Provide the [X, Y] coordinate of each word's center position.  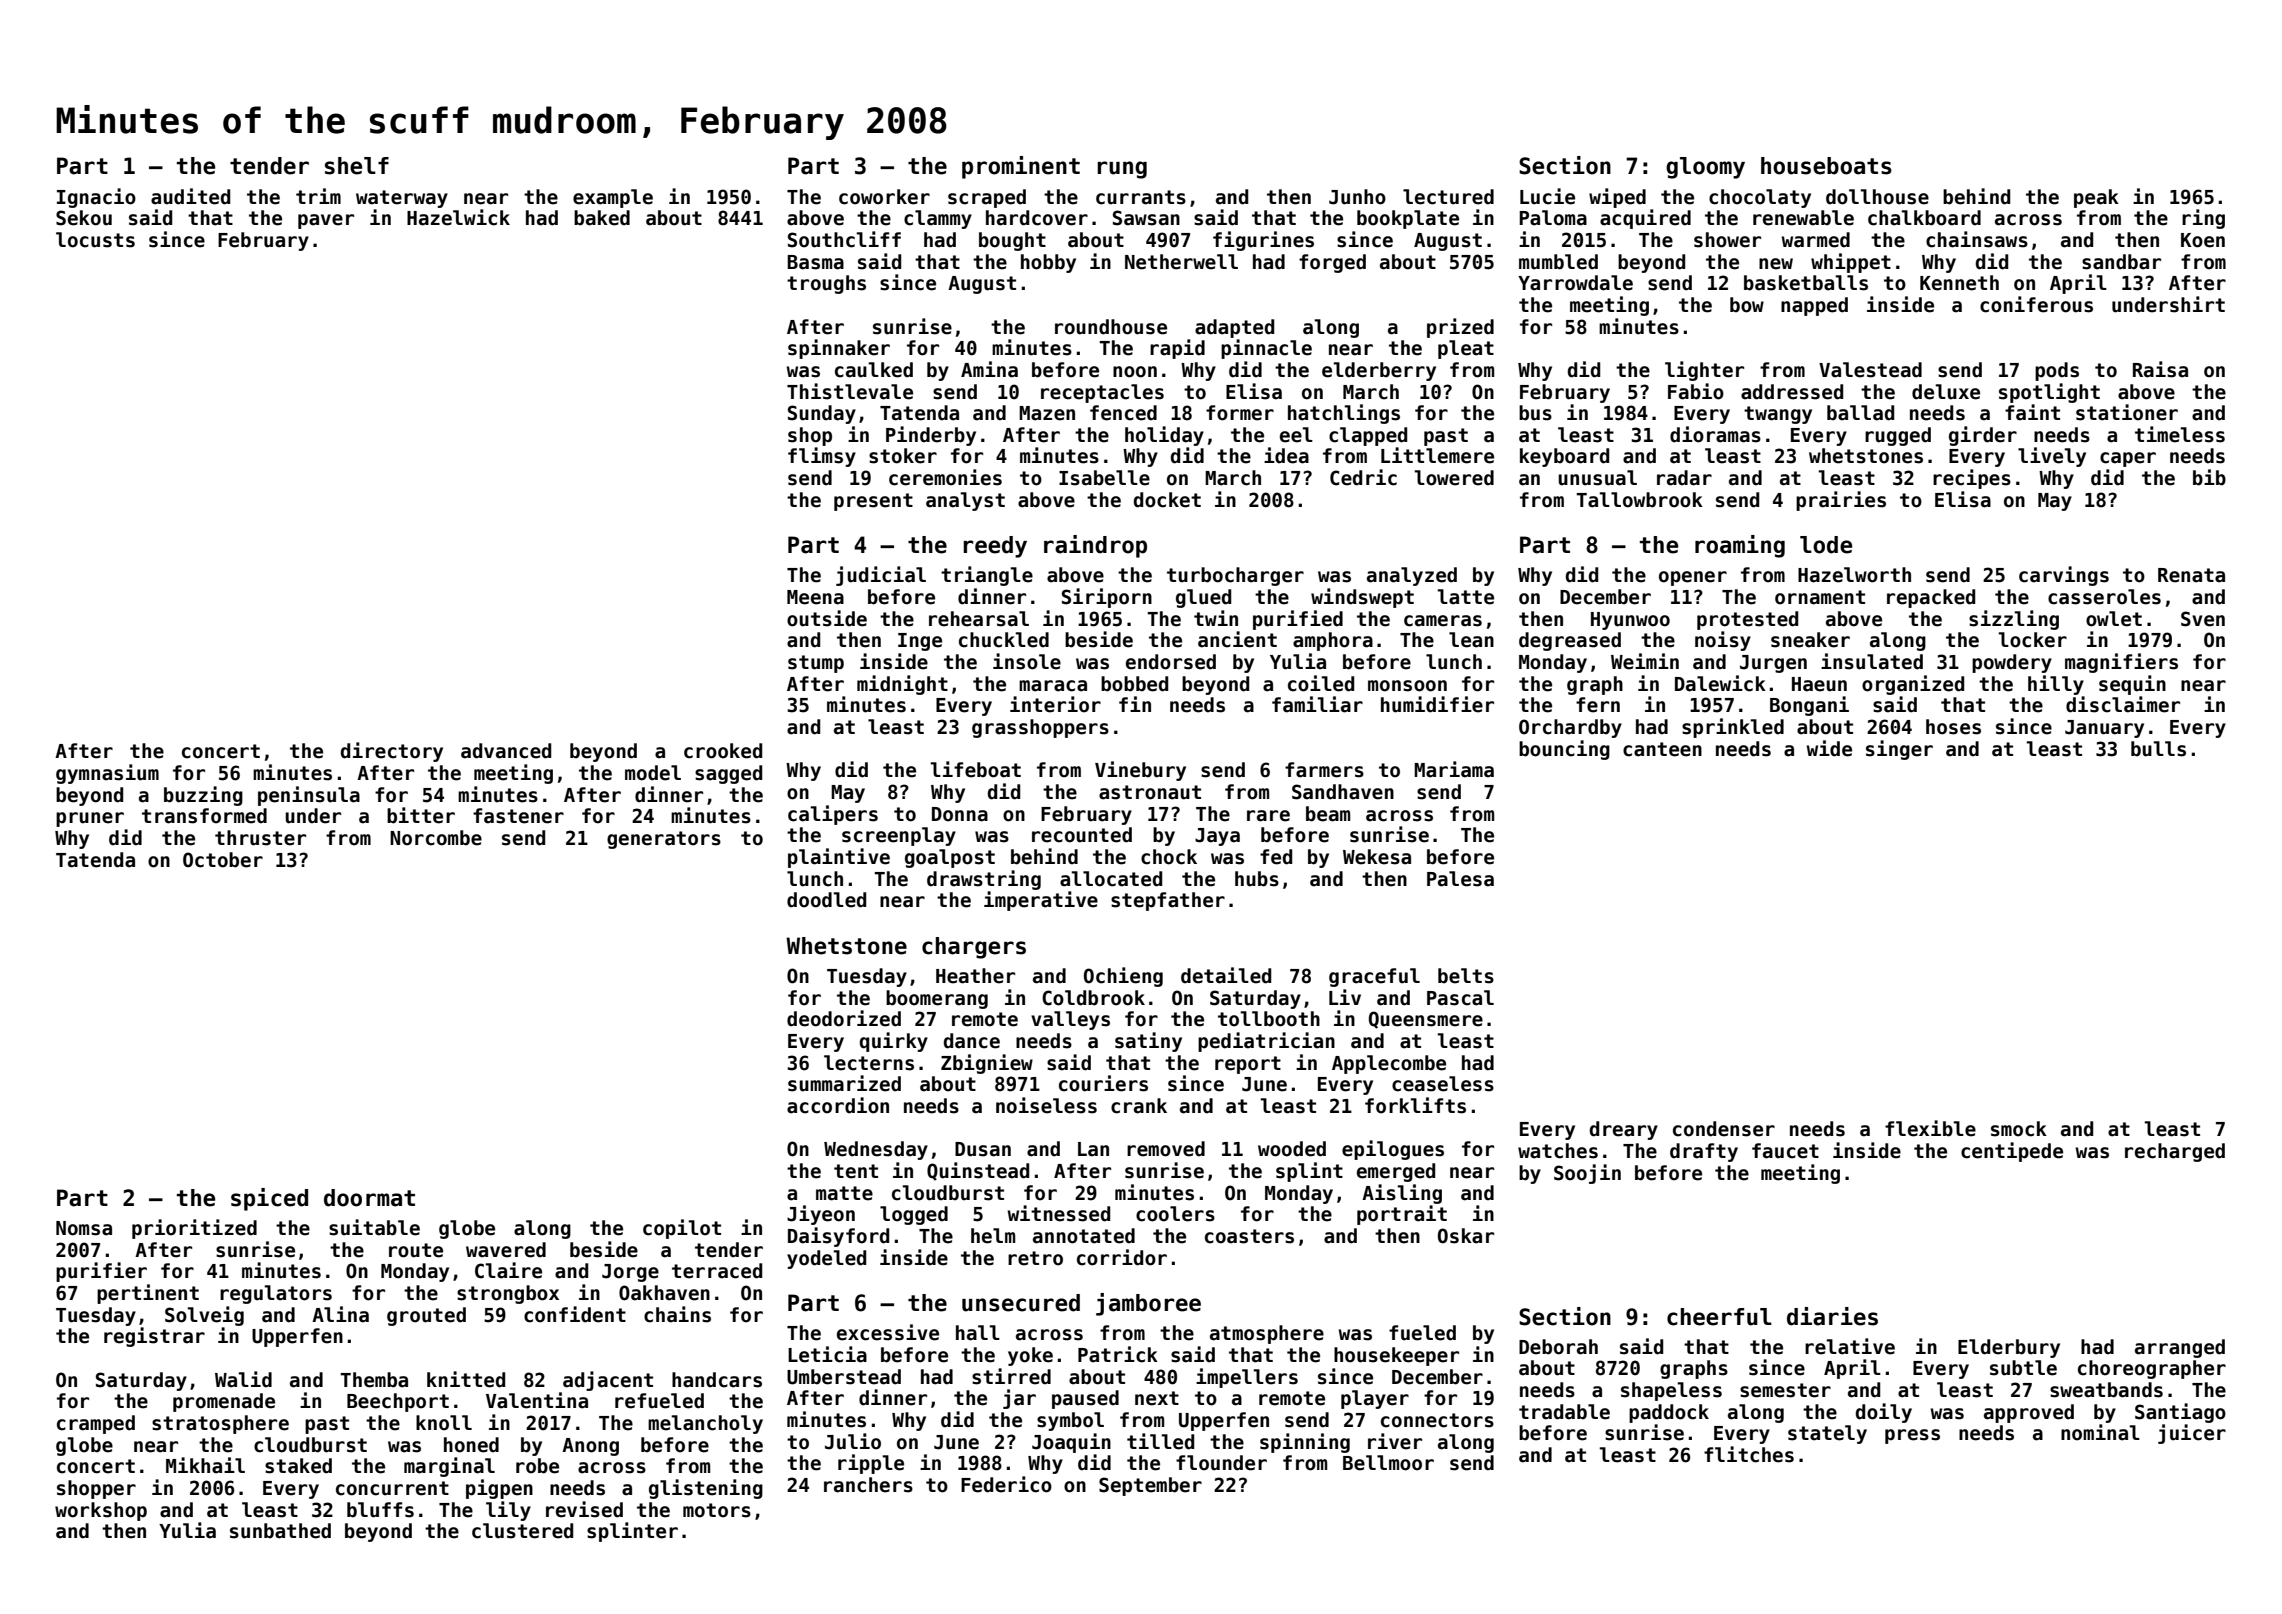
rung [1122, 170]
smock [2019, 1129]
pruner [90, 819]
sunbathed [280, 1531]
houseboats [1826, 166]
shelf [357, 166]
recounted [1082, 835]
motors [717, 1510]
